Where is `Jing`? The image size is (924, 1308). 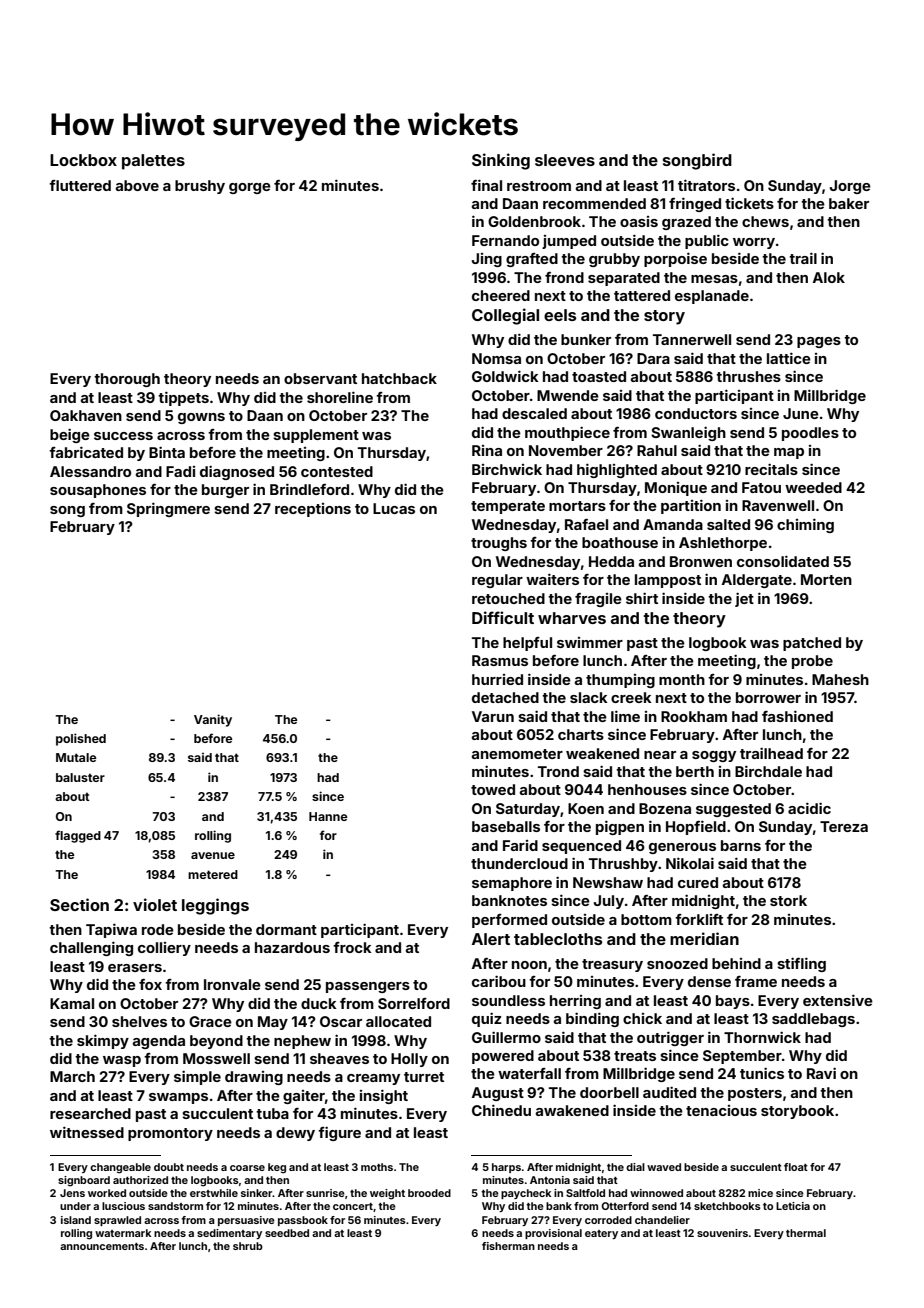
Jing is located at coordinates (487, 260).
